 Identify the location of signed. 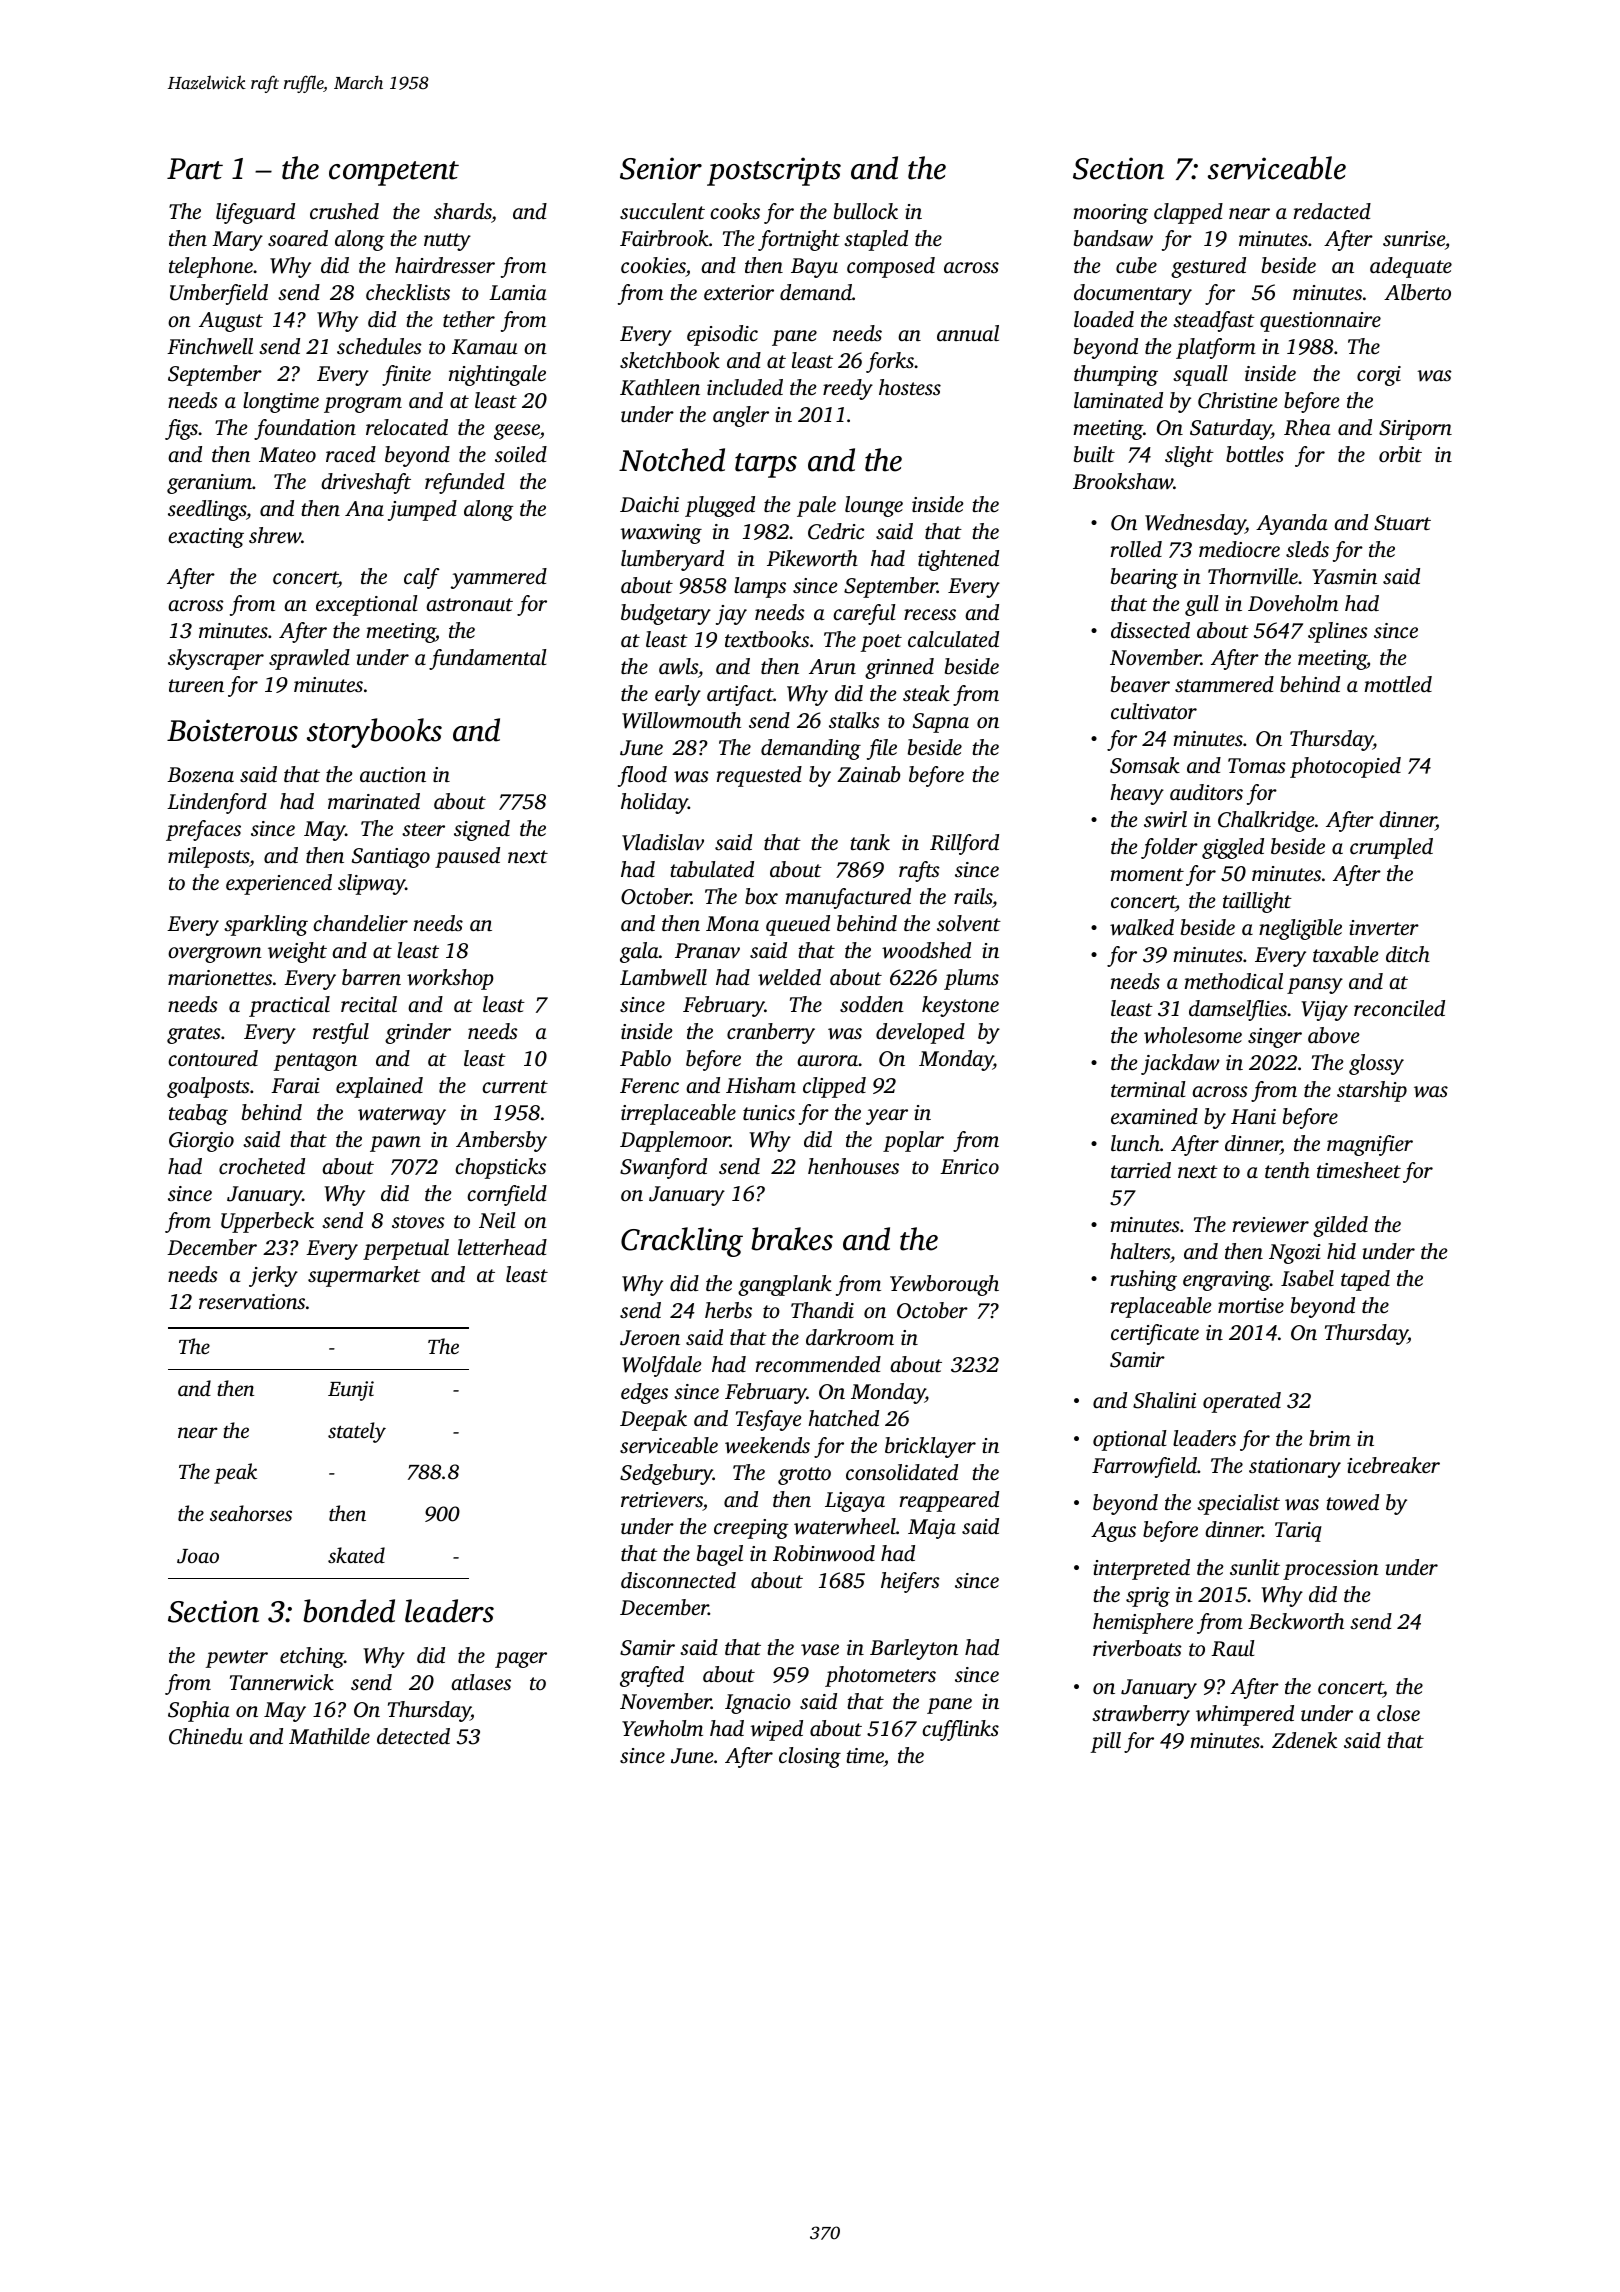
(482, 830).
